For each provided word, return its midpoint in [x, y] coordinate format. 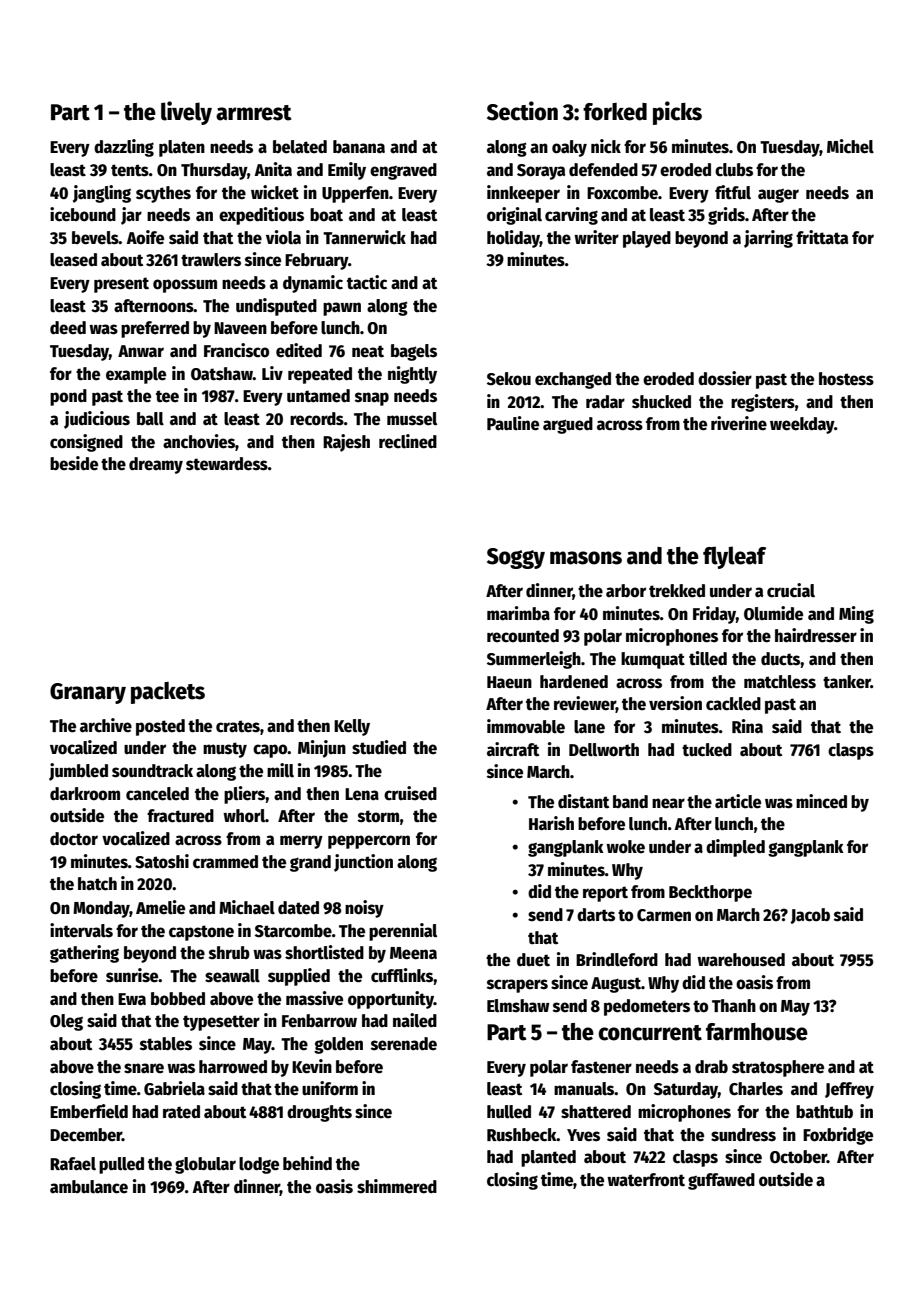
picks [677, 113]
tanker [847, 682]
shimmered [397, 1186]
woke [625, 847]
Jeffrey [849, 1090]
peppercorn [369, 842]
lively [186, 113]
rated [181, 1112]
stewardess [227, 464]
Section [522, 111]
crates [238, 726]
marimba [518, 613]
